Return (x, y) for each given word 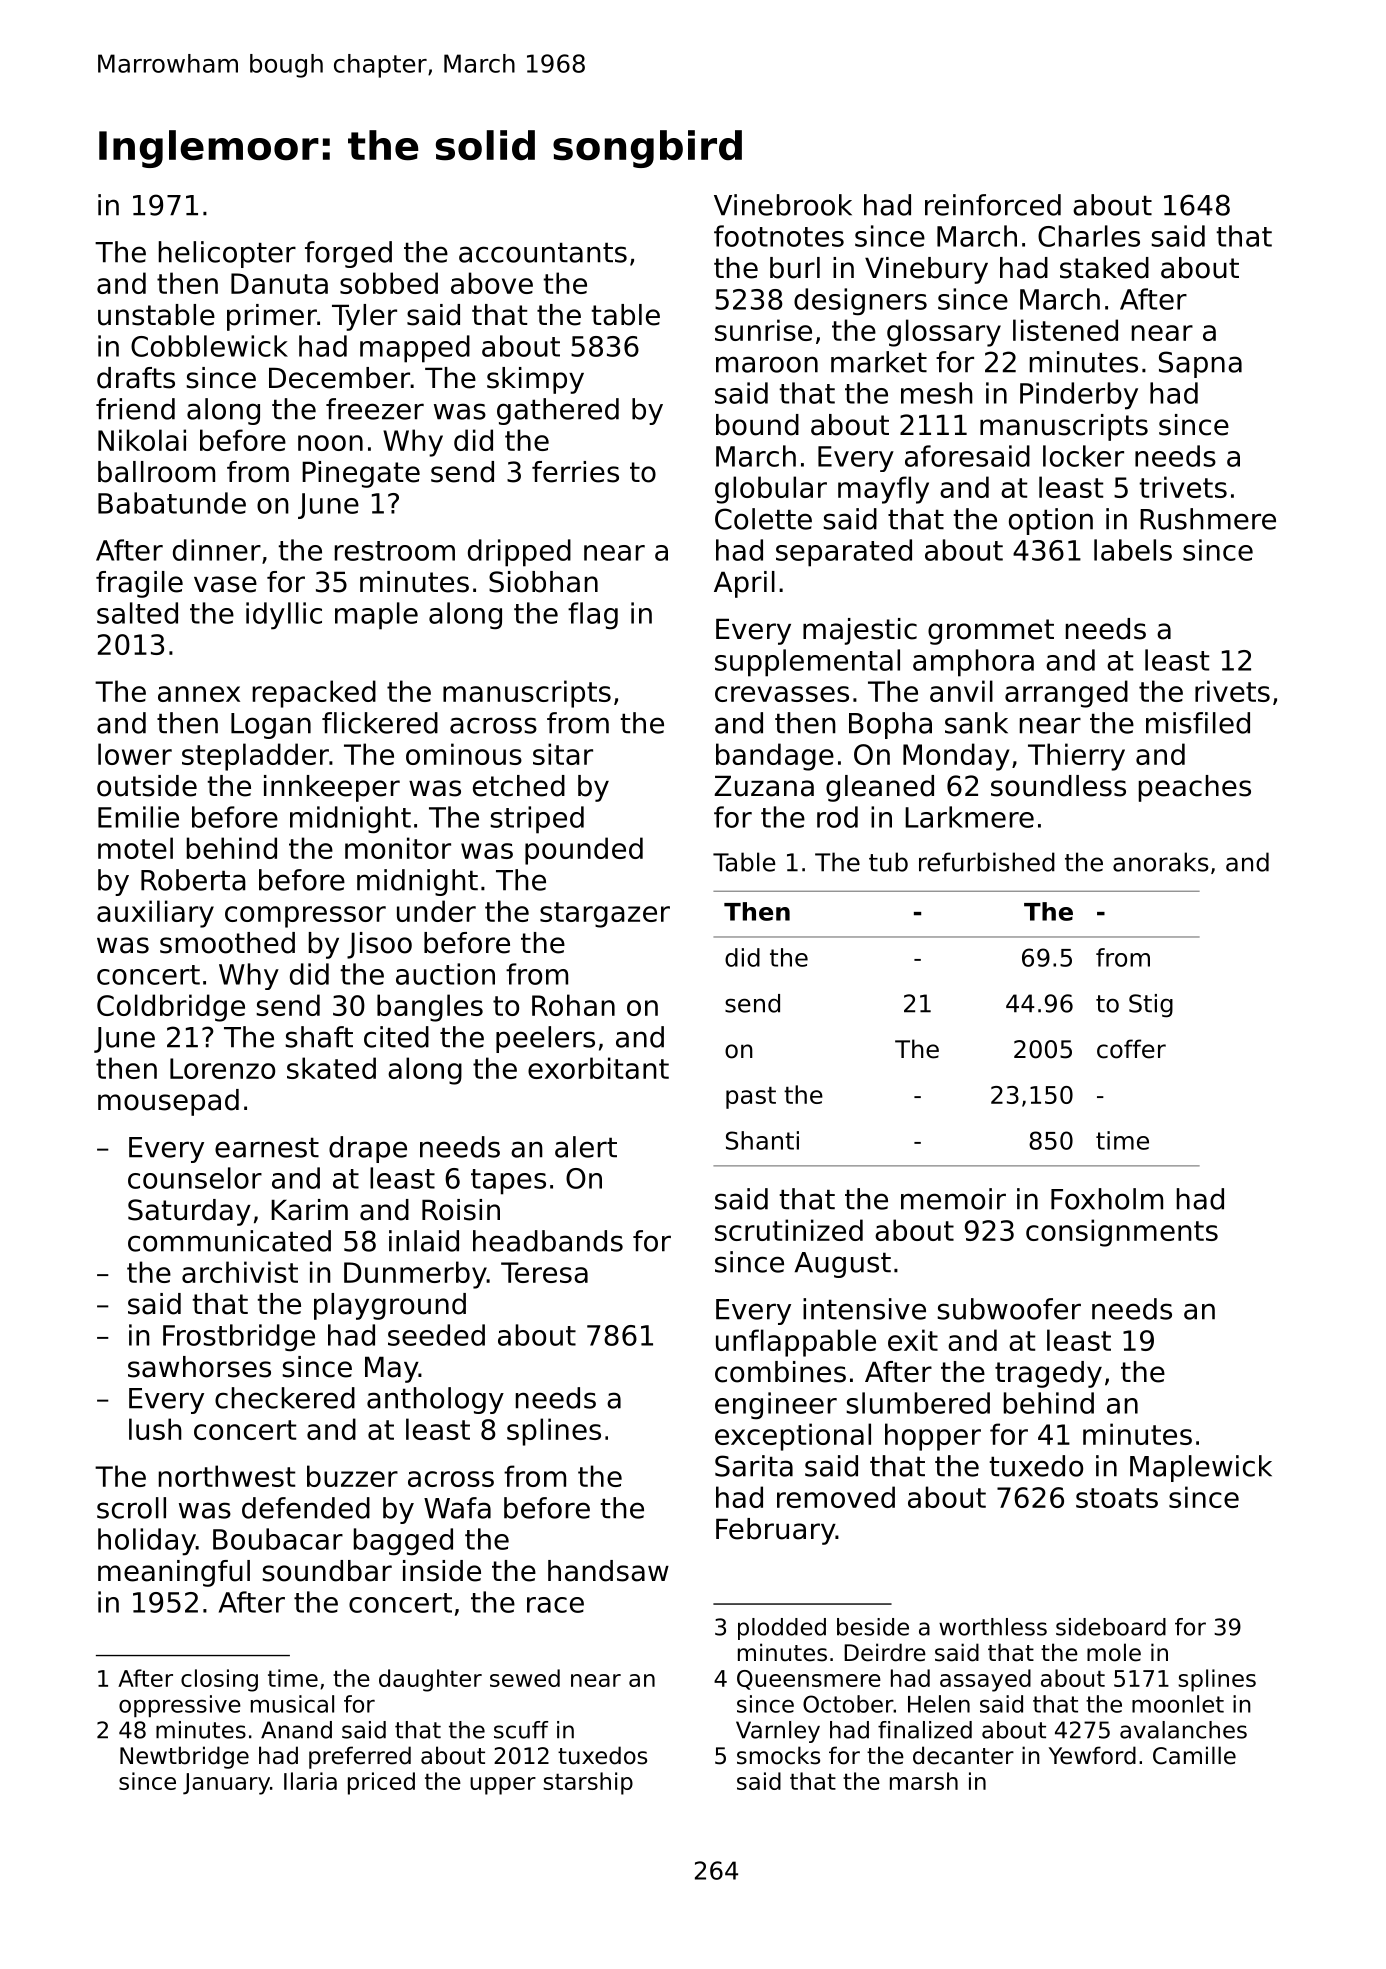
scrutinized (789, 1230)
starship (588, 1783)
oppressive (180, 1706)
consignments (1122, 1233)
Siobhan (543, 582)
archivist (240, 1272)
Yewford (1092, 1755)
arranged (1066, 694)
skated (331, 1068)
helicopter (227, 254)
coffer (1131, 1049)
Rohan (573, 1005)
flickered (380, 723)
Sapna (1200, 364)
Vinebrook (783, 205)
